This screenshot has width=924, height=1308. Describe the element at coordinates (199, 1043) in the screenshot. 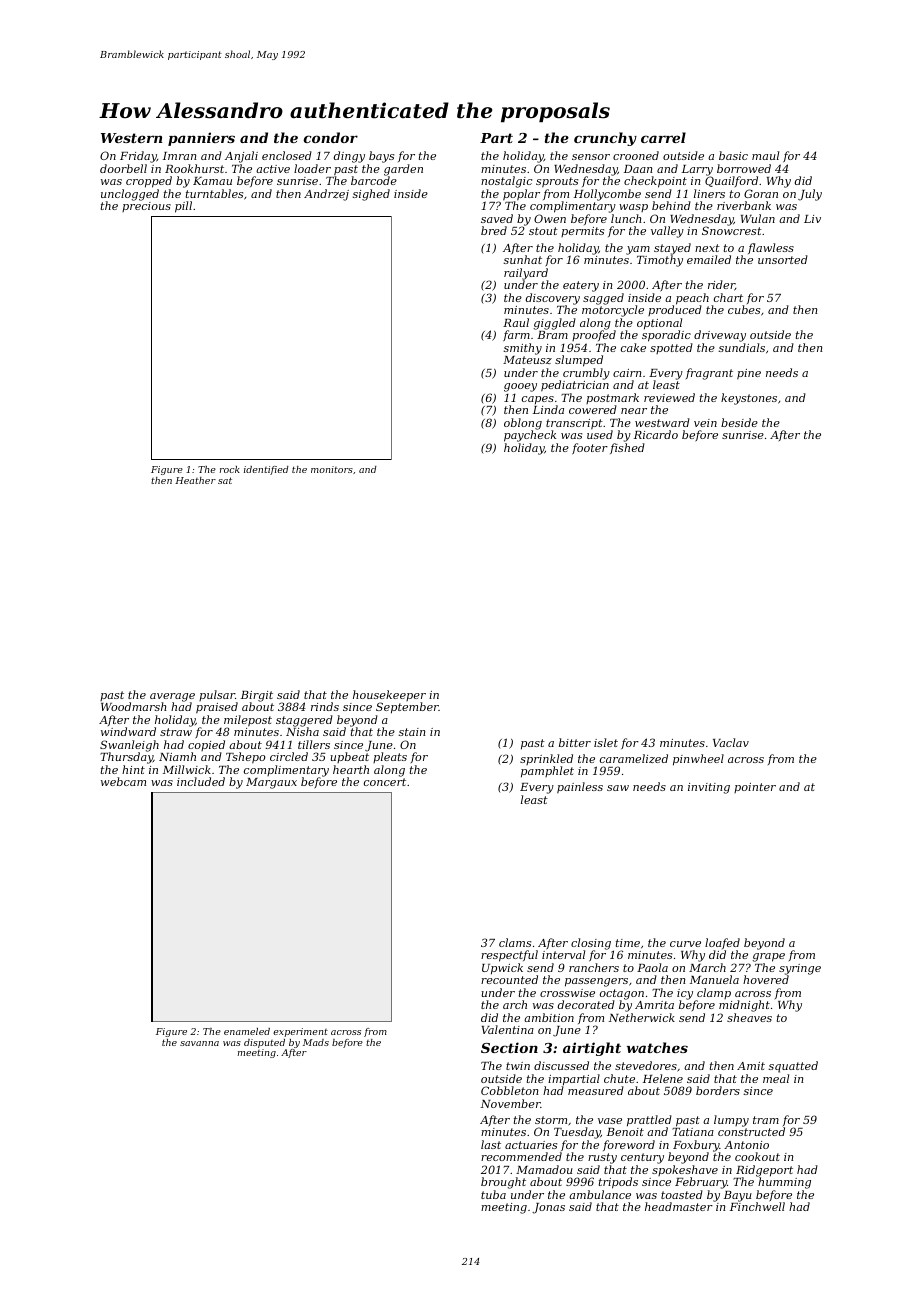

I see `savanna` at that location.
